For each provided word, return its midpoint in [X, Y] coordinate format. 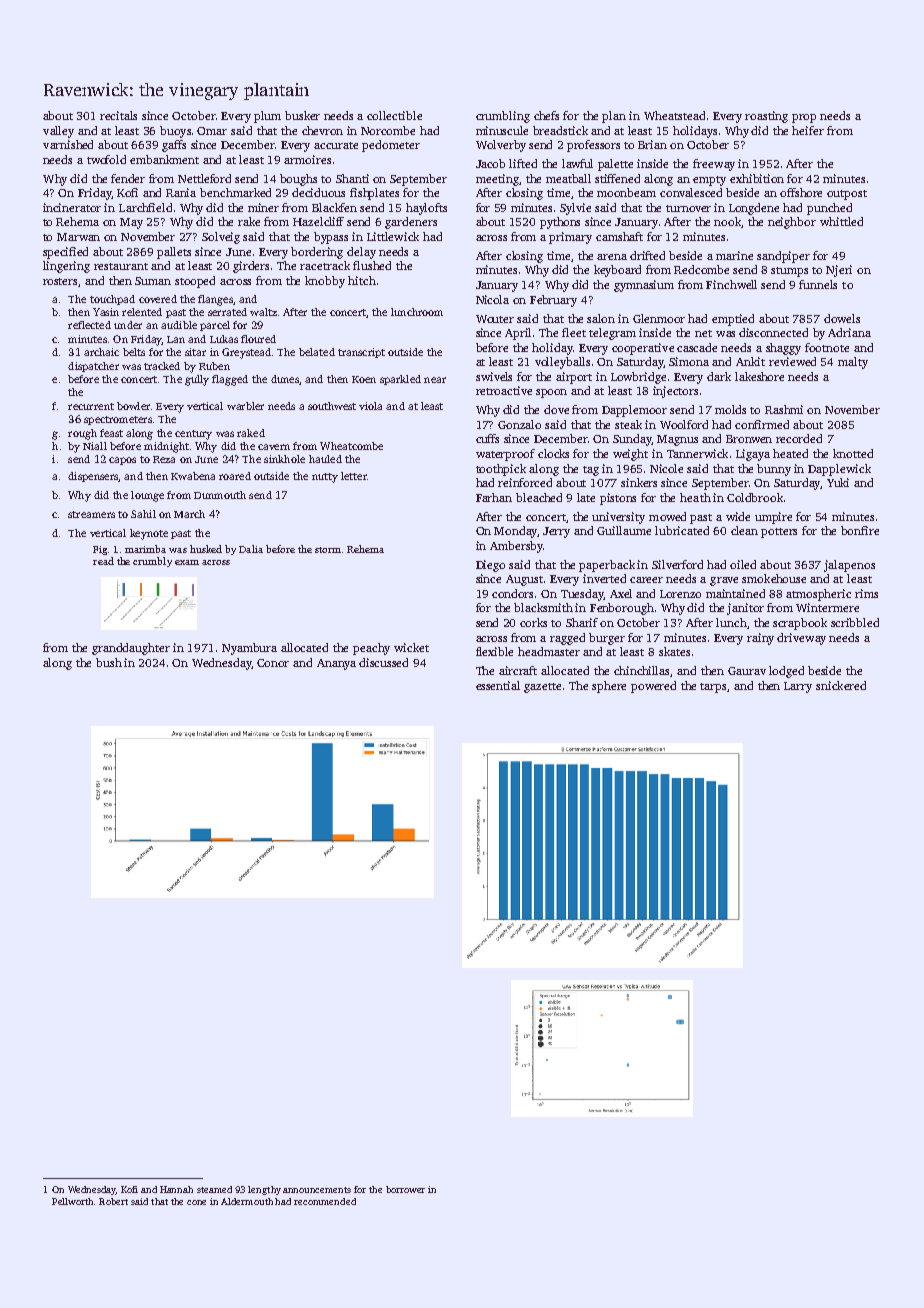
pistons [618, 499]
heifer [808, 130]
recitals [118, 115]
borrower [405, 1189]
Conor [273, 663]
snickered [841, 685]
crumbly [152, 562]
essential [498, 685]
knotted [853, 453]
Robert [113, 1201]
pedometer [391, 146]
